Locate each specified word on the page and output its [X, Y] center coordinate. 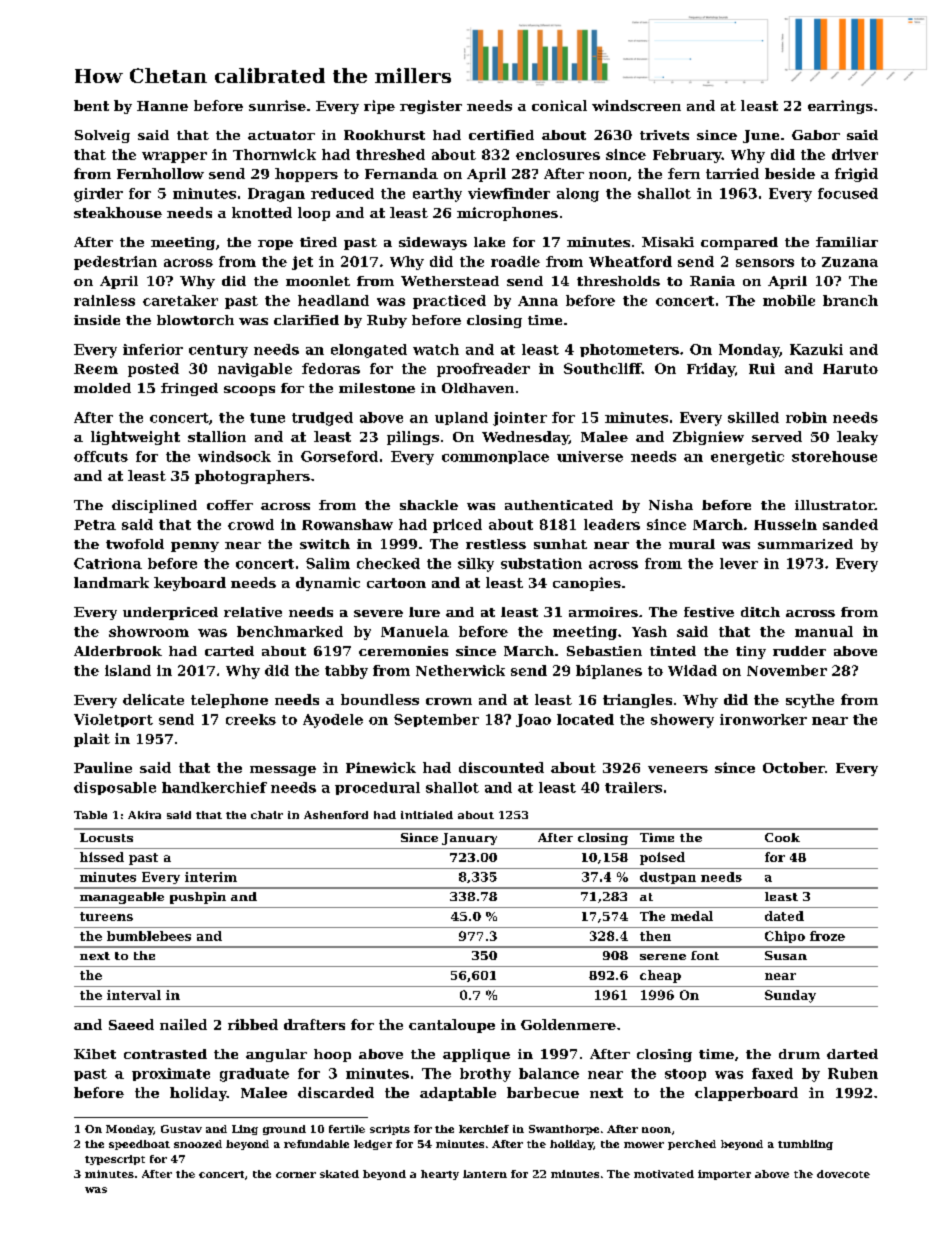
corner [296, 1175]
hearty [440, 1175]
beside [790, 173]
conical [559, 105]
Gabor [816, 135]
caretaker [180, 300]
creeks [251, 719]
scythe [810, 701]
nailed [183, 1024]
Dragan [276, 195]
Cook [782, 837]
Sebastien [604, 651]
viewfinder [509, 193]
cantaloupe [452, 1026]
